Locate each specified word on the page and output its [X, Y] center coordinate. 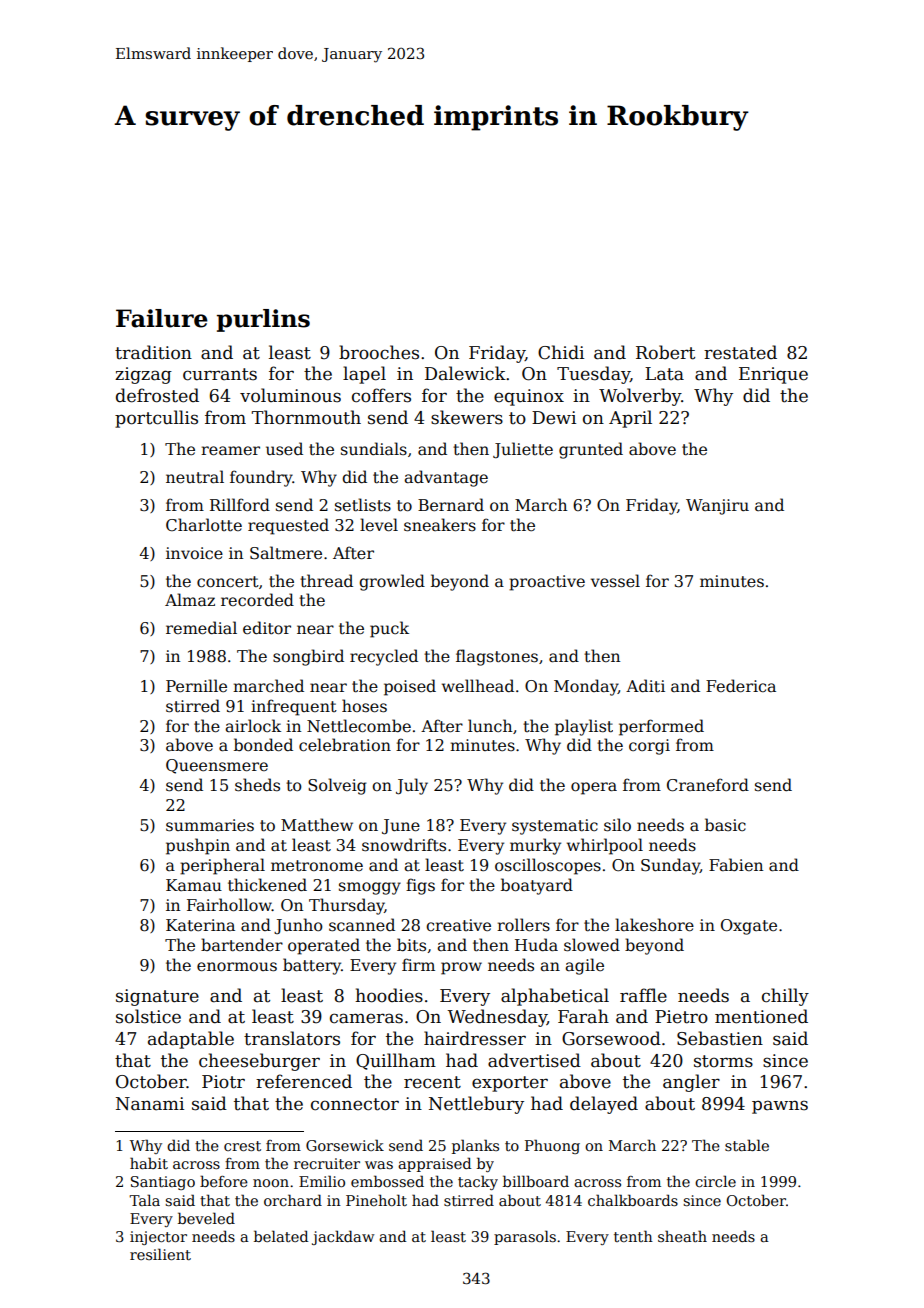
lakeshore [654, 925]
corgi [649, 747]
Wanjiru [717, 507]
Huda [536, 945]
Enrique [773, 375]
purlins [263, 320]
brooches [379, 352]
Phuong [552, 1146]
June [401, 827]
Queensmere [217, 766]
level [379, 525]
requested [288, 526]
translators [292, 1038]
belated [281, 1236]
